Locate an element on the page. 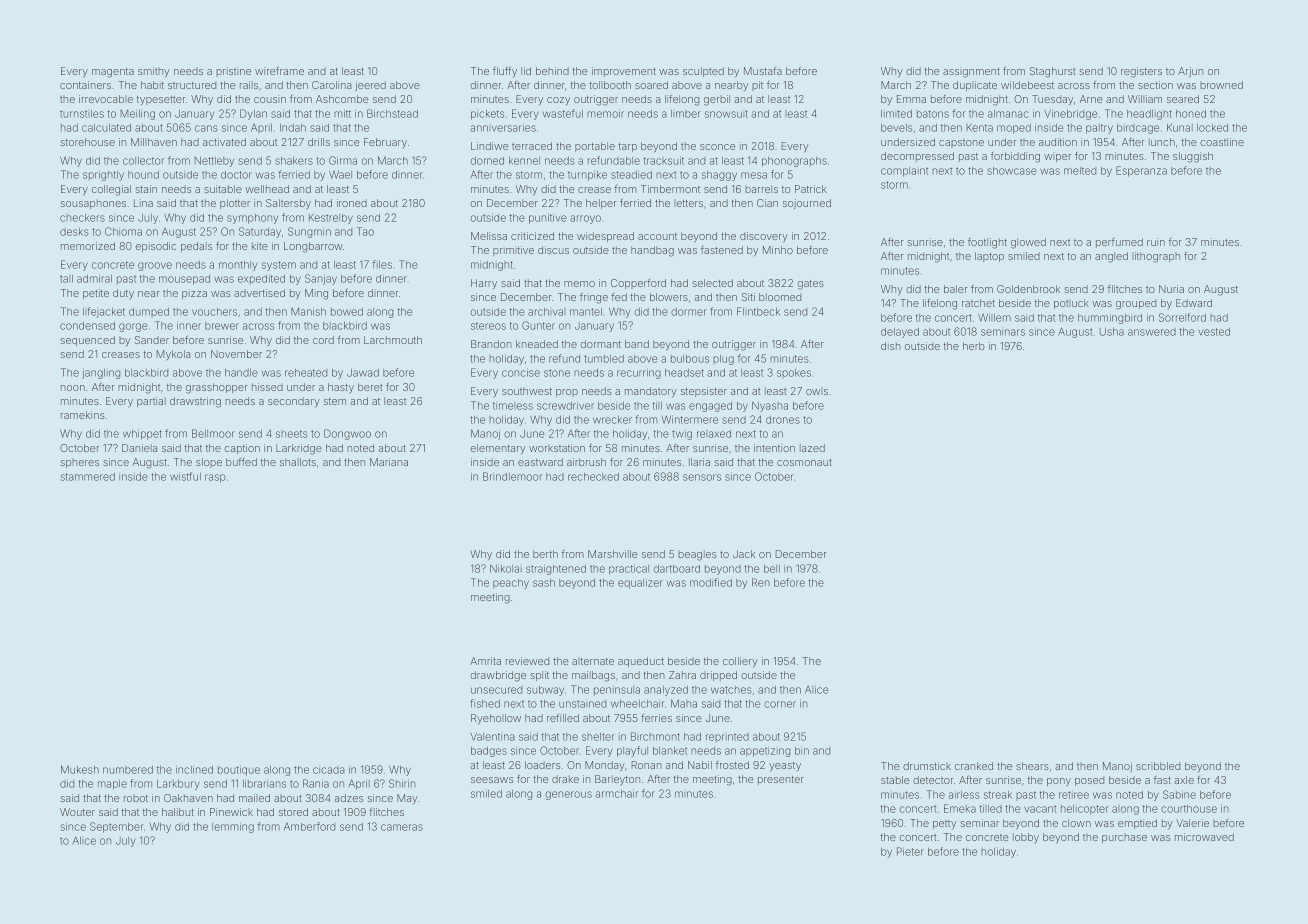 This page has width=1308, height=924. Daniela is located at coordinates (139, 448).
